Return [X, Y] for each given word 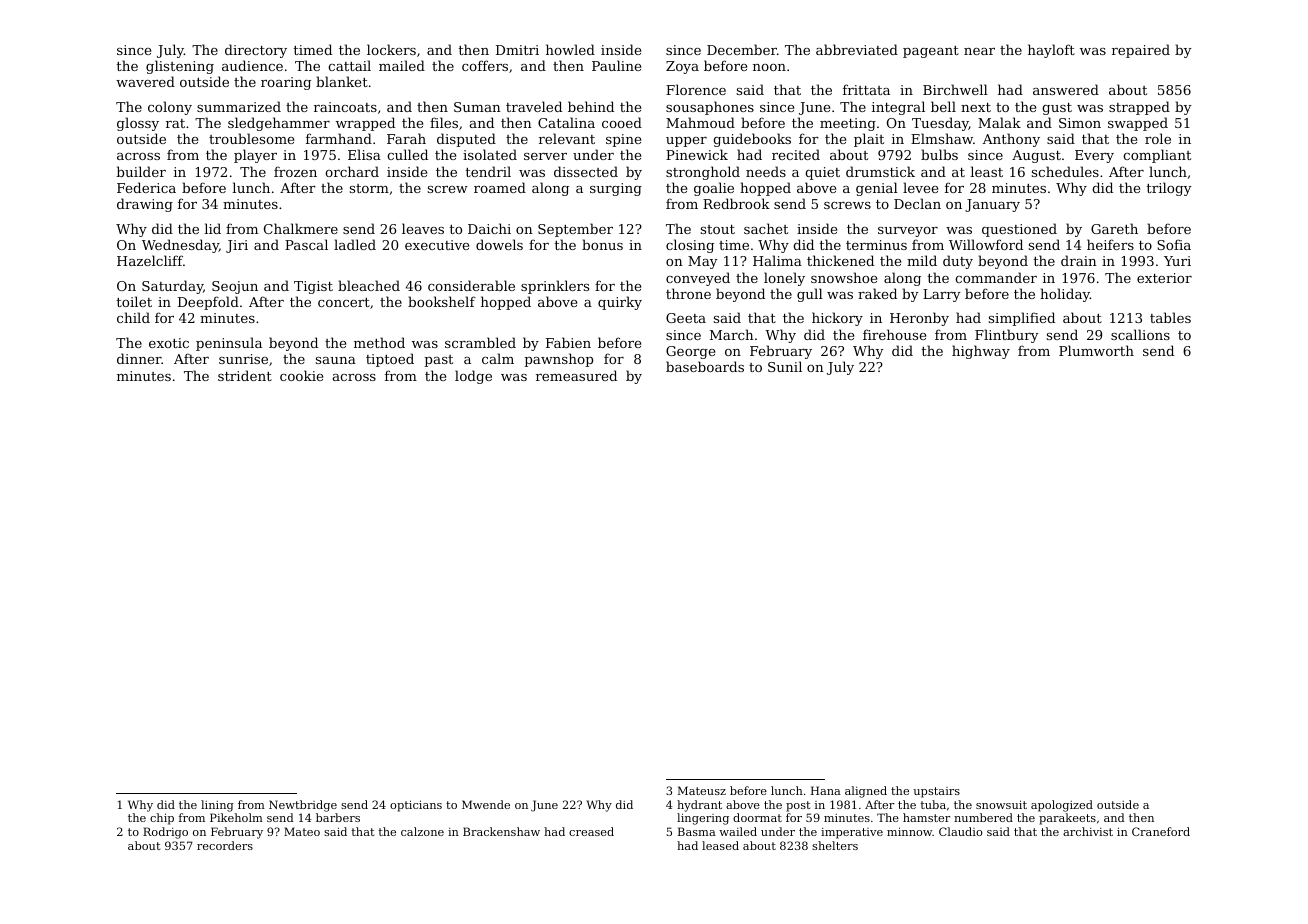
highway [981, 352]
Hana [826, 790]
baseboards [705, 366]
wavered [145, 81]
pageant [931, 52]
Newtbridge [303, 806]
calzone [422, 831]
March [732, 334]
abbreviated [857, 49]
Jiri [237, 246]
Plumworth [1096, 350]
